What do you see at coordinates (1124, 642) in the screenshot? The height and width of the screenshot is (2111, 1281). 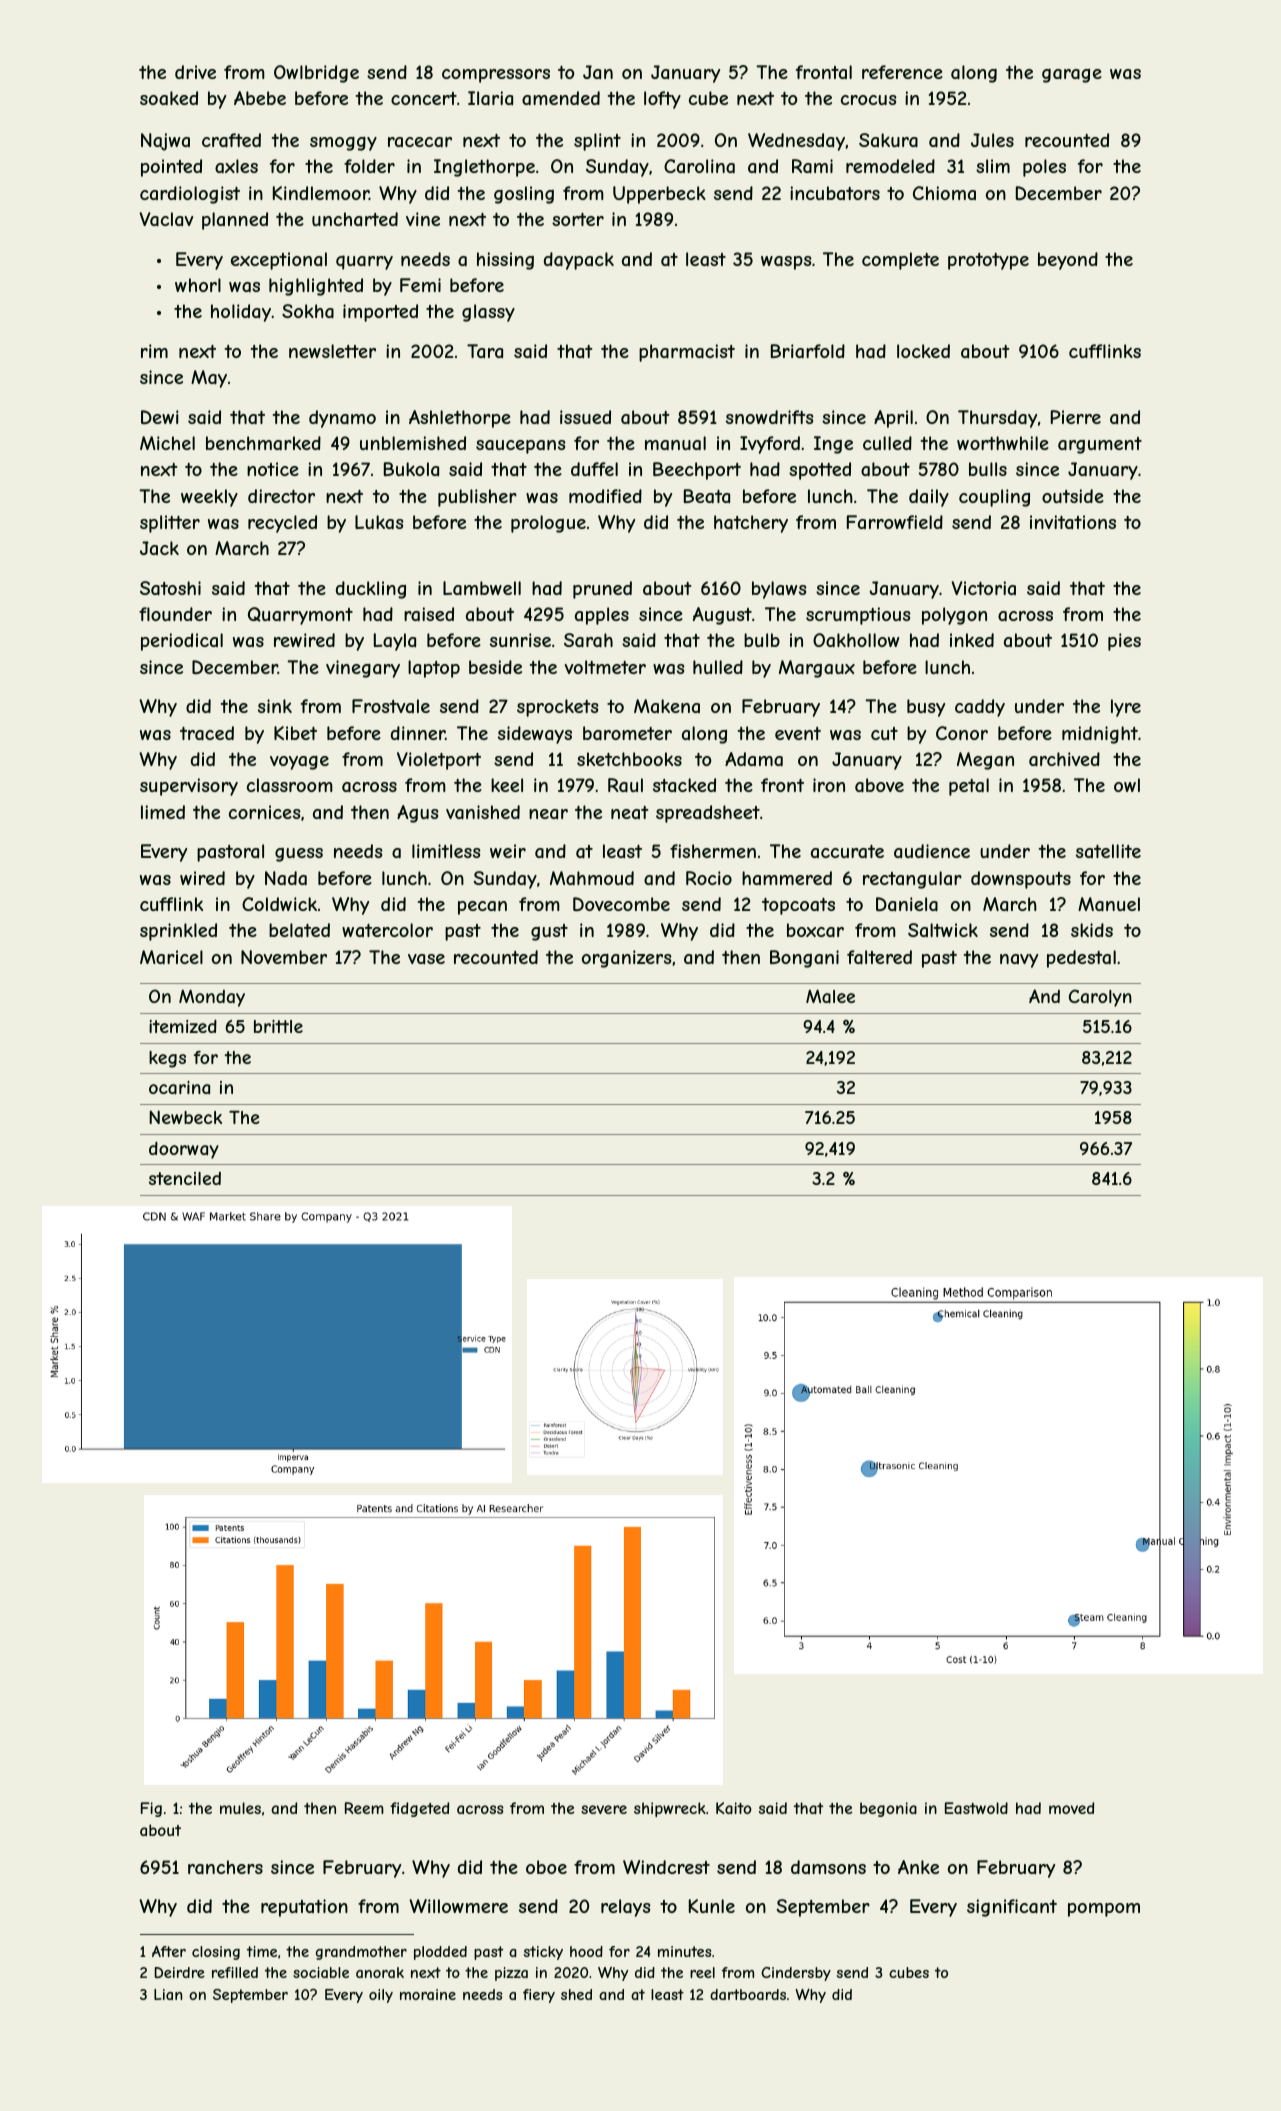 I see `pies` at bounding box center [1124, 642].
